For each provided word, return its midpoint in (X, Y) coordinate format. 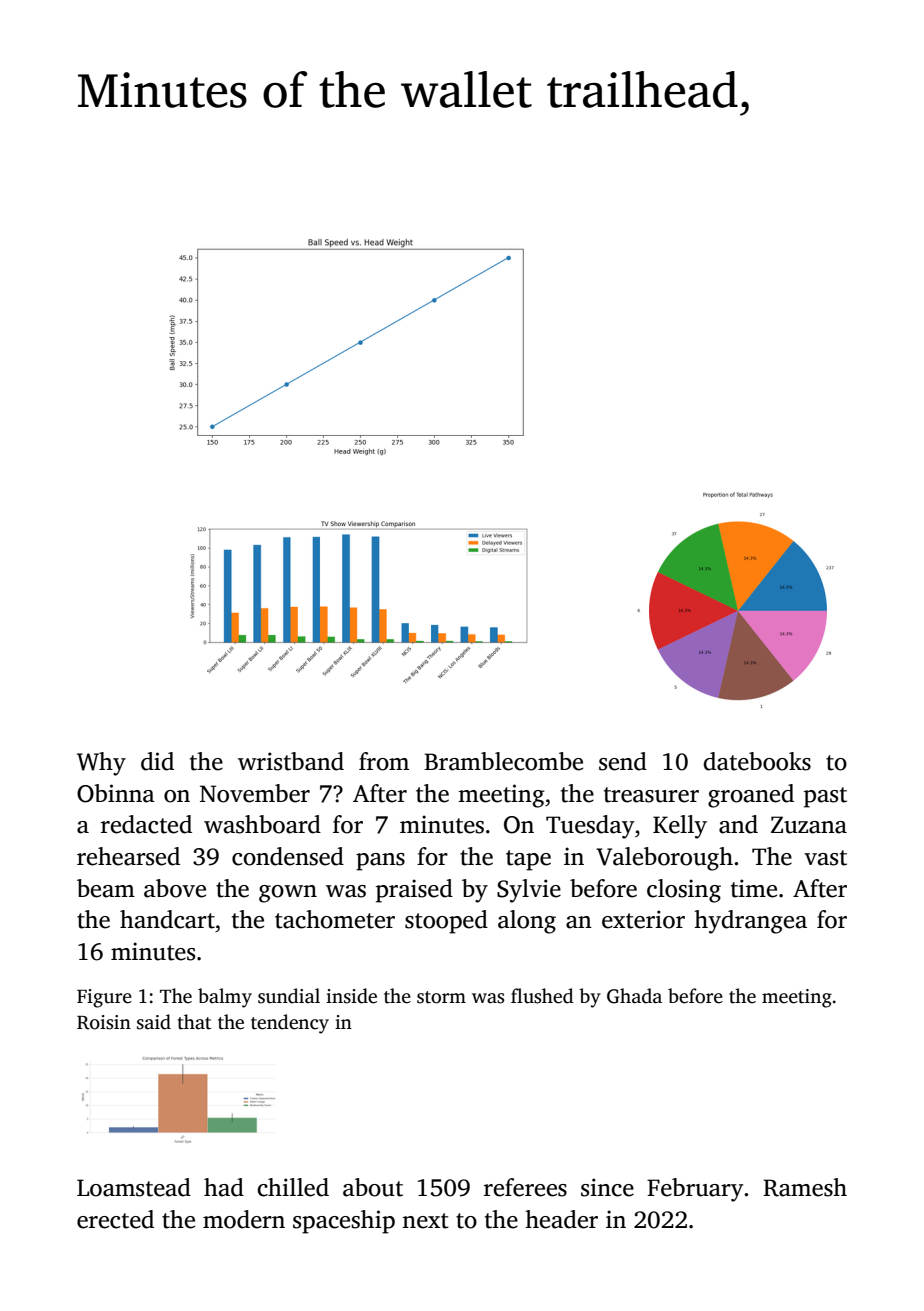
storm (441, 997)
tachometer (335, 919)
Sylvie (529, 891)
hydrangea (750, 922)
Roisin (104, 1022)
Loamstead (134, 1187)
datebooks (757, 761)
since (607, 1187)
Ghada (634, 996)
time (754, 888)
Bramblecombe (503, 761)
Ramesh (805, 1187)
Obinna (116, 793)
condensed (288, 856)
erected (115, 1219)
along (527, 922)
